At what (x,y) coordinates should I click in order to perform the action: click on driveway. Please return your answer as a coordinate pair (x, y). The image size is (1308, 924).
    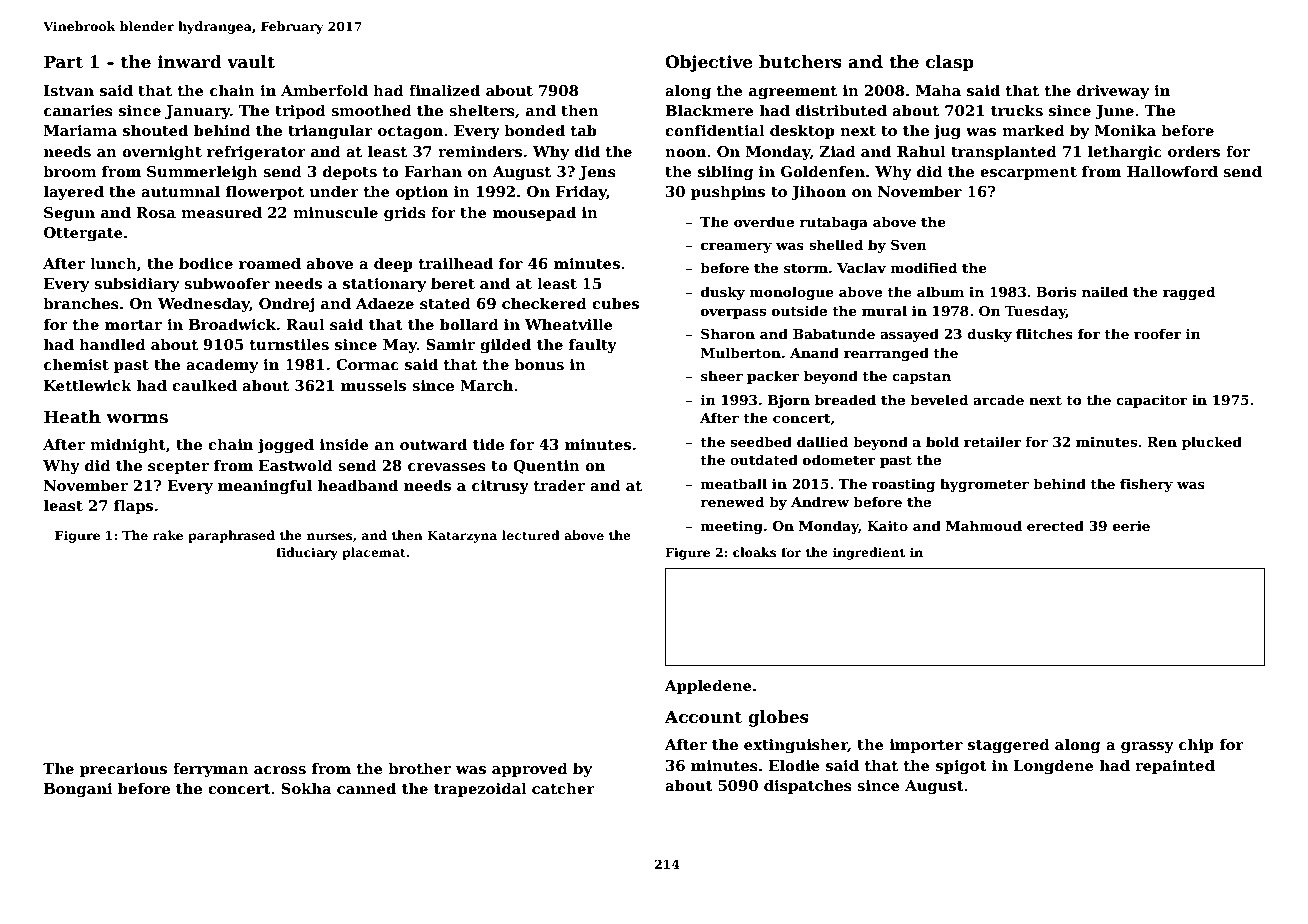
    Looking at the image, I should click on (1113, 91).
